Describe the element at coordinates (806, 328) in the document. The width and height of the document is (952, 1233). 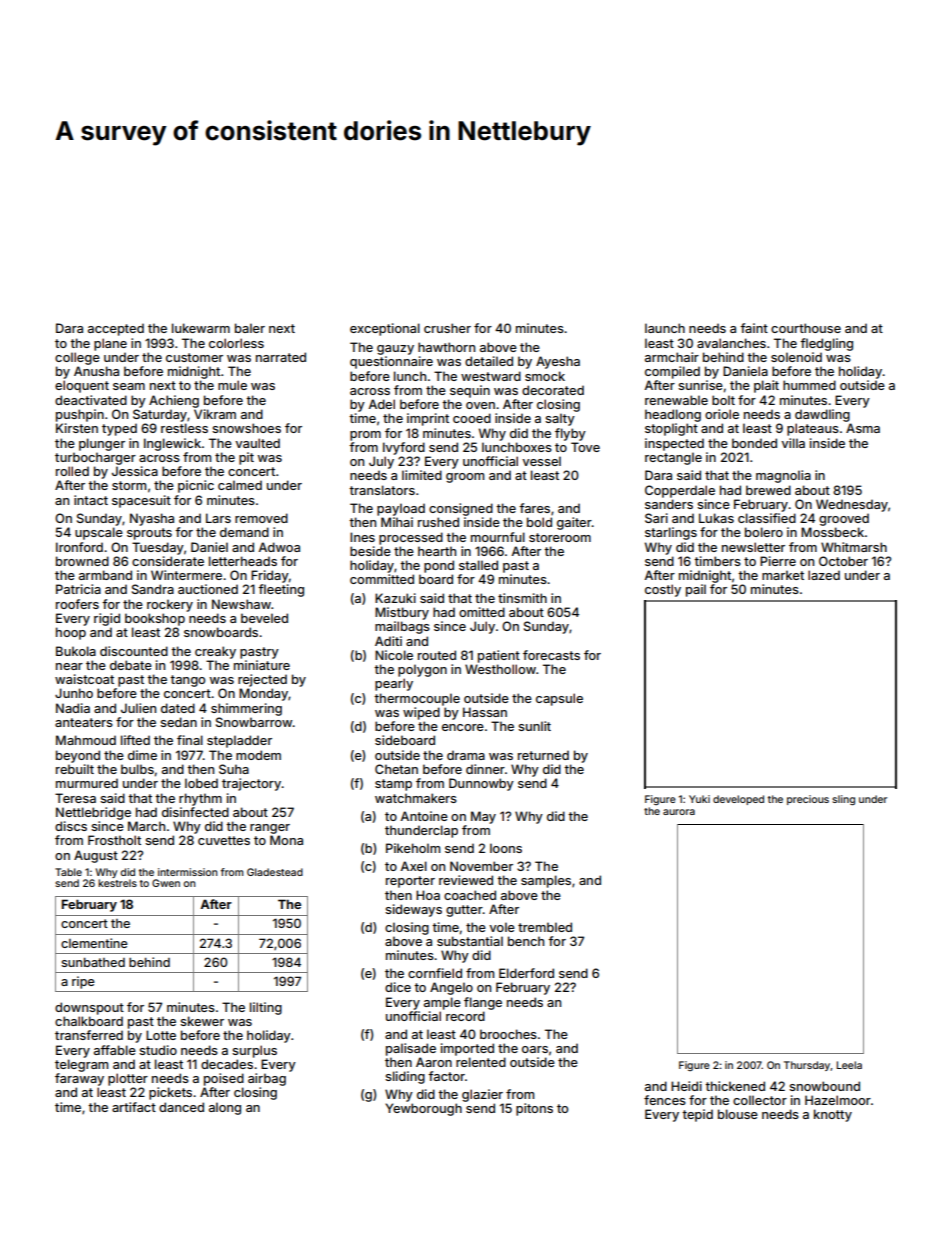
I see `courthouse` at that location.
